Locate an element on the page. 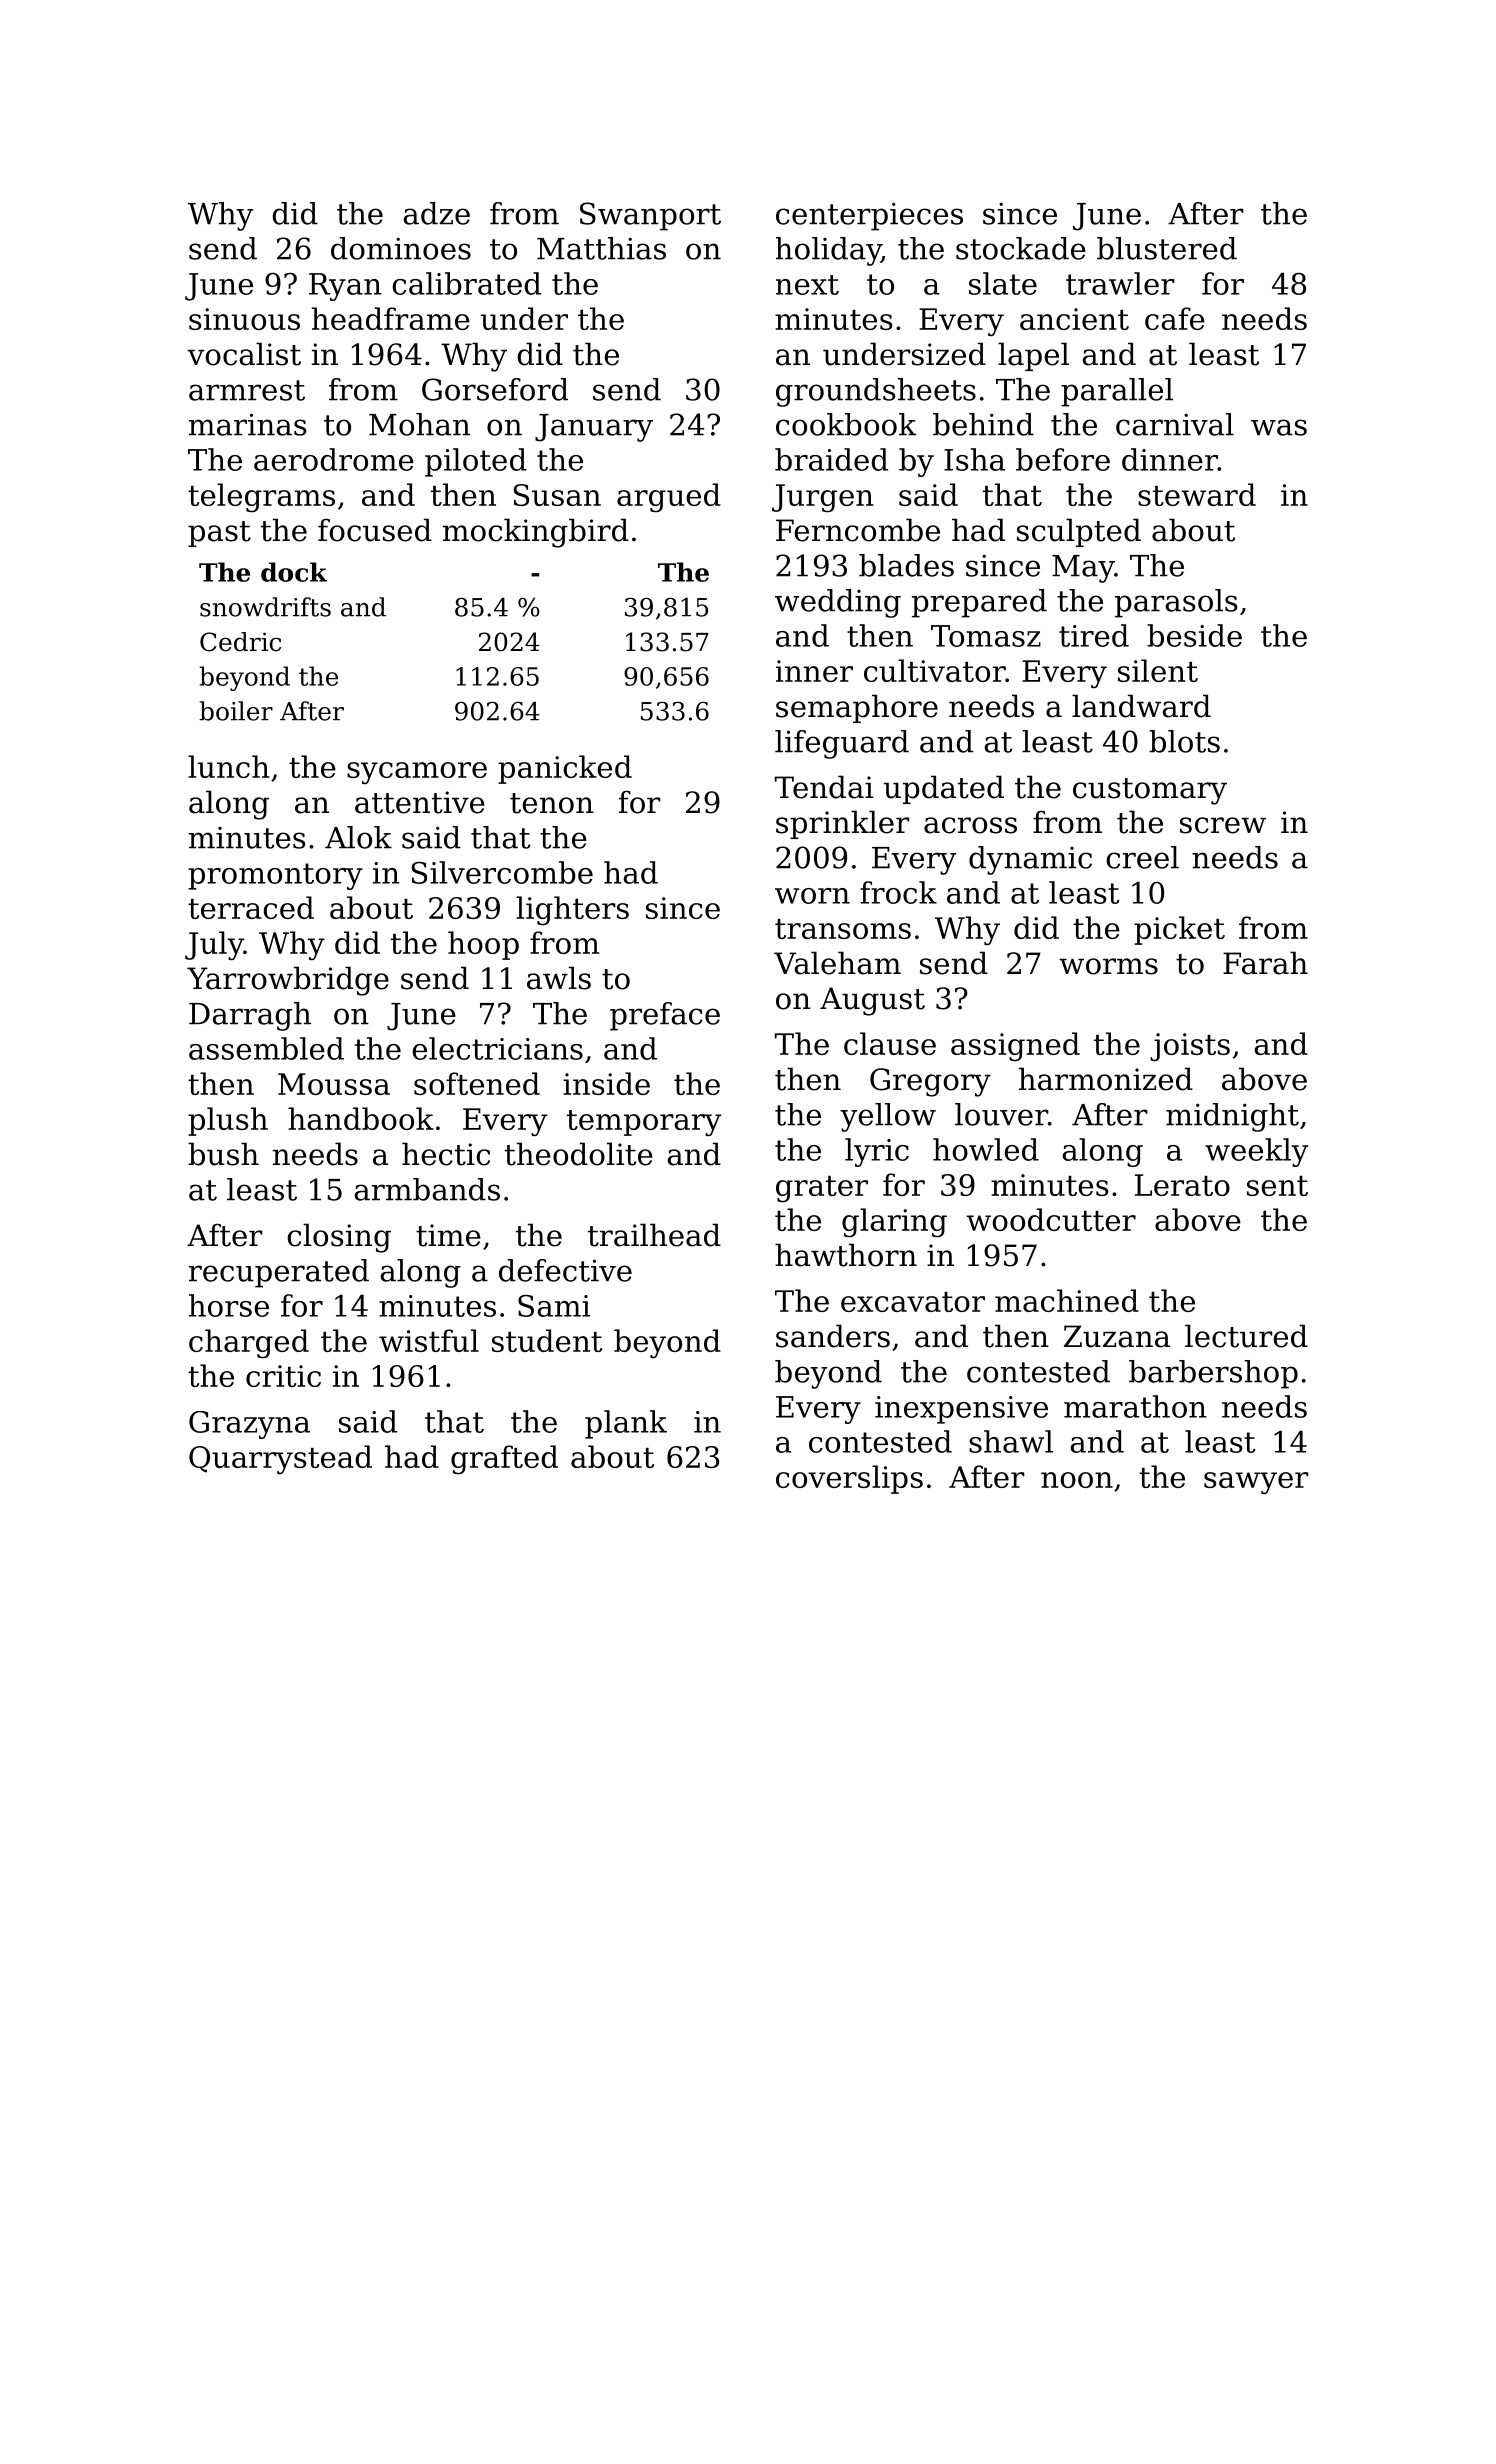 The height and width of the page is (2464, 1496). argued is located at coordinates (669, 497).
